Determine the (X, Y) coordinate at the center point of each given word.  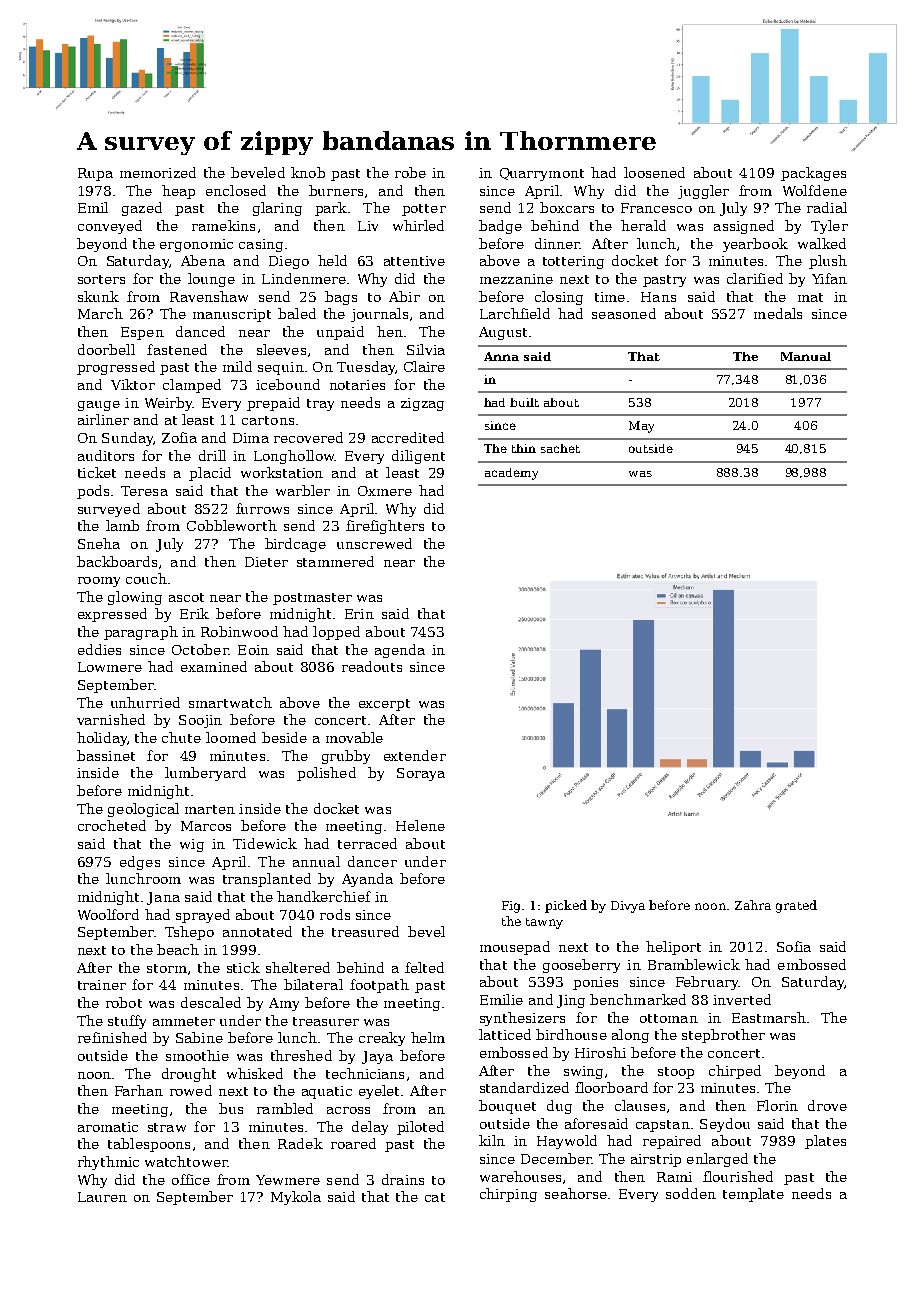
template (753, 1195)
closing (559, 298)
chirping (508, 1195)
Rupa (95, 174)
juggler (703, 192)
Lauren (102, 1197)
